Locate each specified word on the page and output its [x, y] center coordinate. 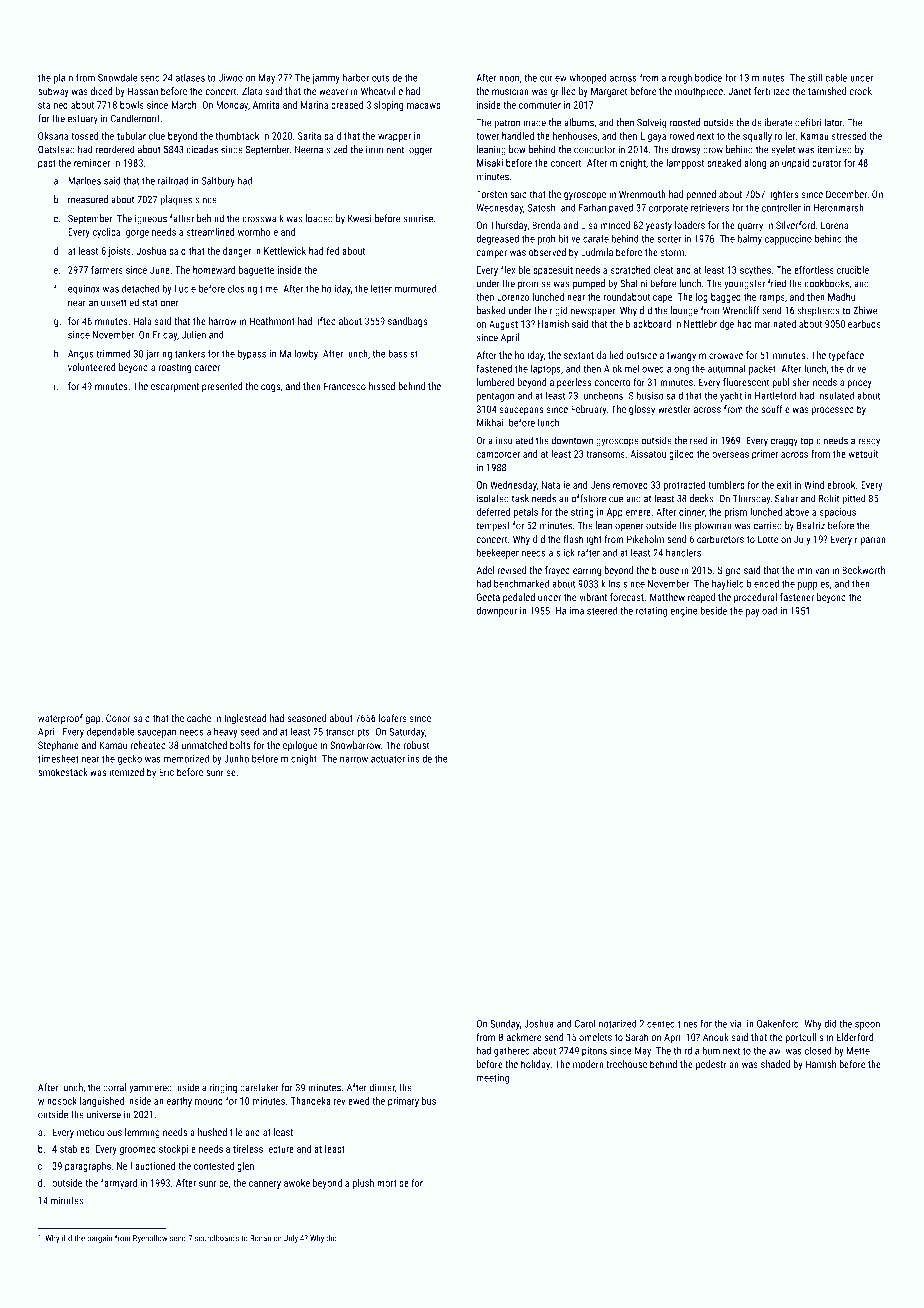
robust [416, 745]
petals [526, 513]
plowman [713, 526]
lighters [783, 195]
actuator [388, 759]
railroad [173, 181]
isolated [493, 498]
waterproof [60, 719]
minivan [813, 570]
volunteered [91, 367]
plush [363, 1184]
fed [332, 251]
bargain [99, 1239]
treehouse [626, 1064]
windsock [57, 1101]
